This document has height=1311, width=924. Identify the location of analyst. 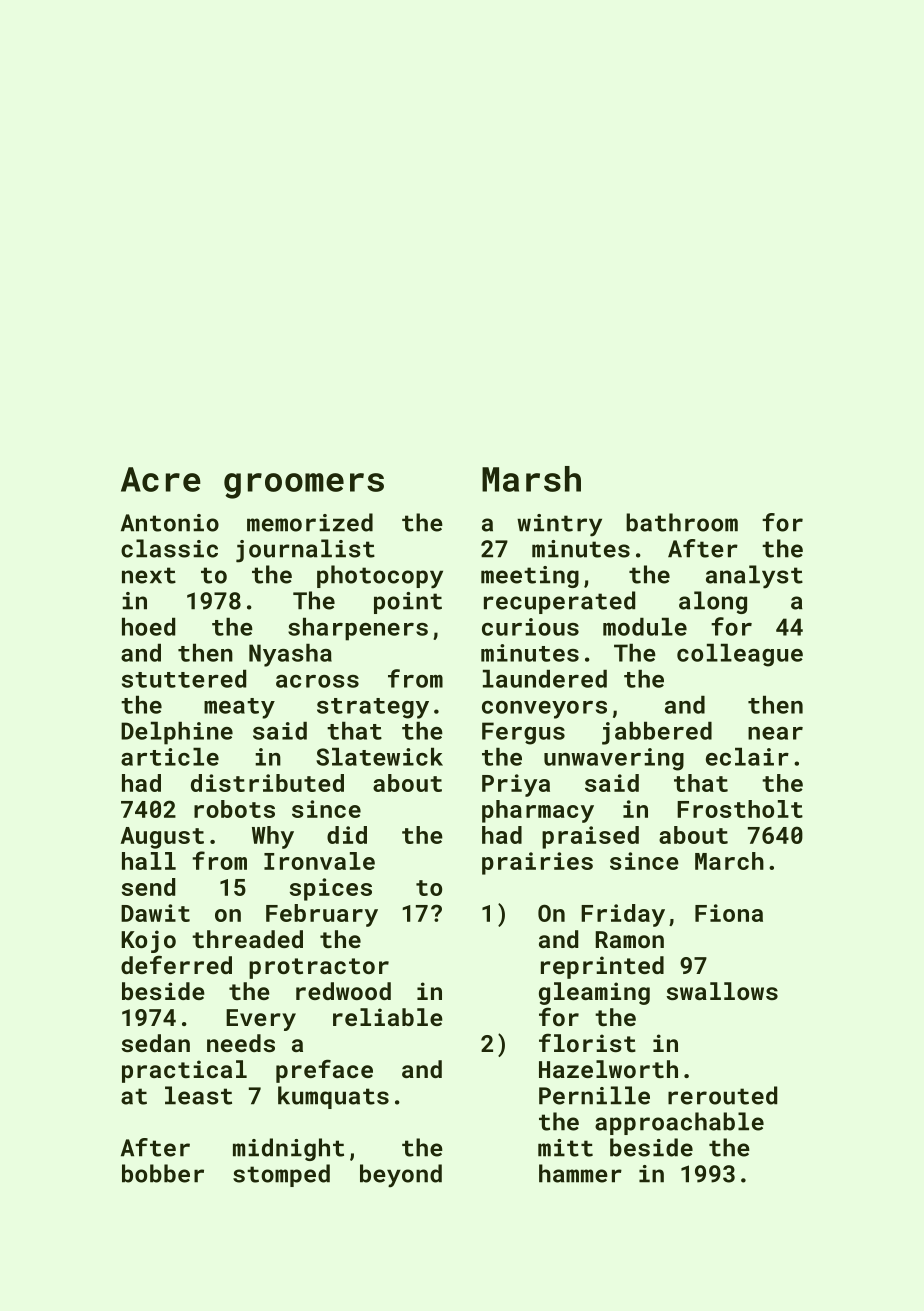
(754, 577).
